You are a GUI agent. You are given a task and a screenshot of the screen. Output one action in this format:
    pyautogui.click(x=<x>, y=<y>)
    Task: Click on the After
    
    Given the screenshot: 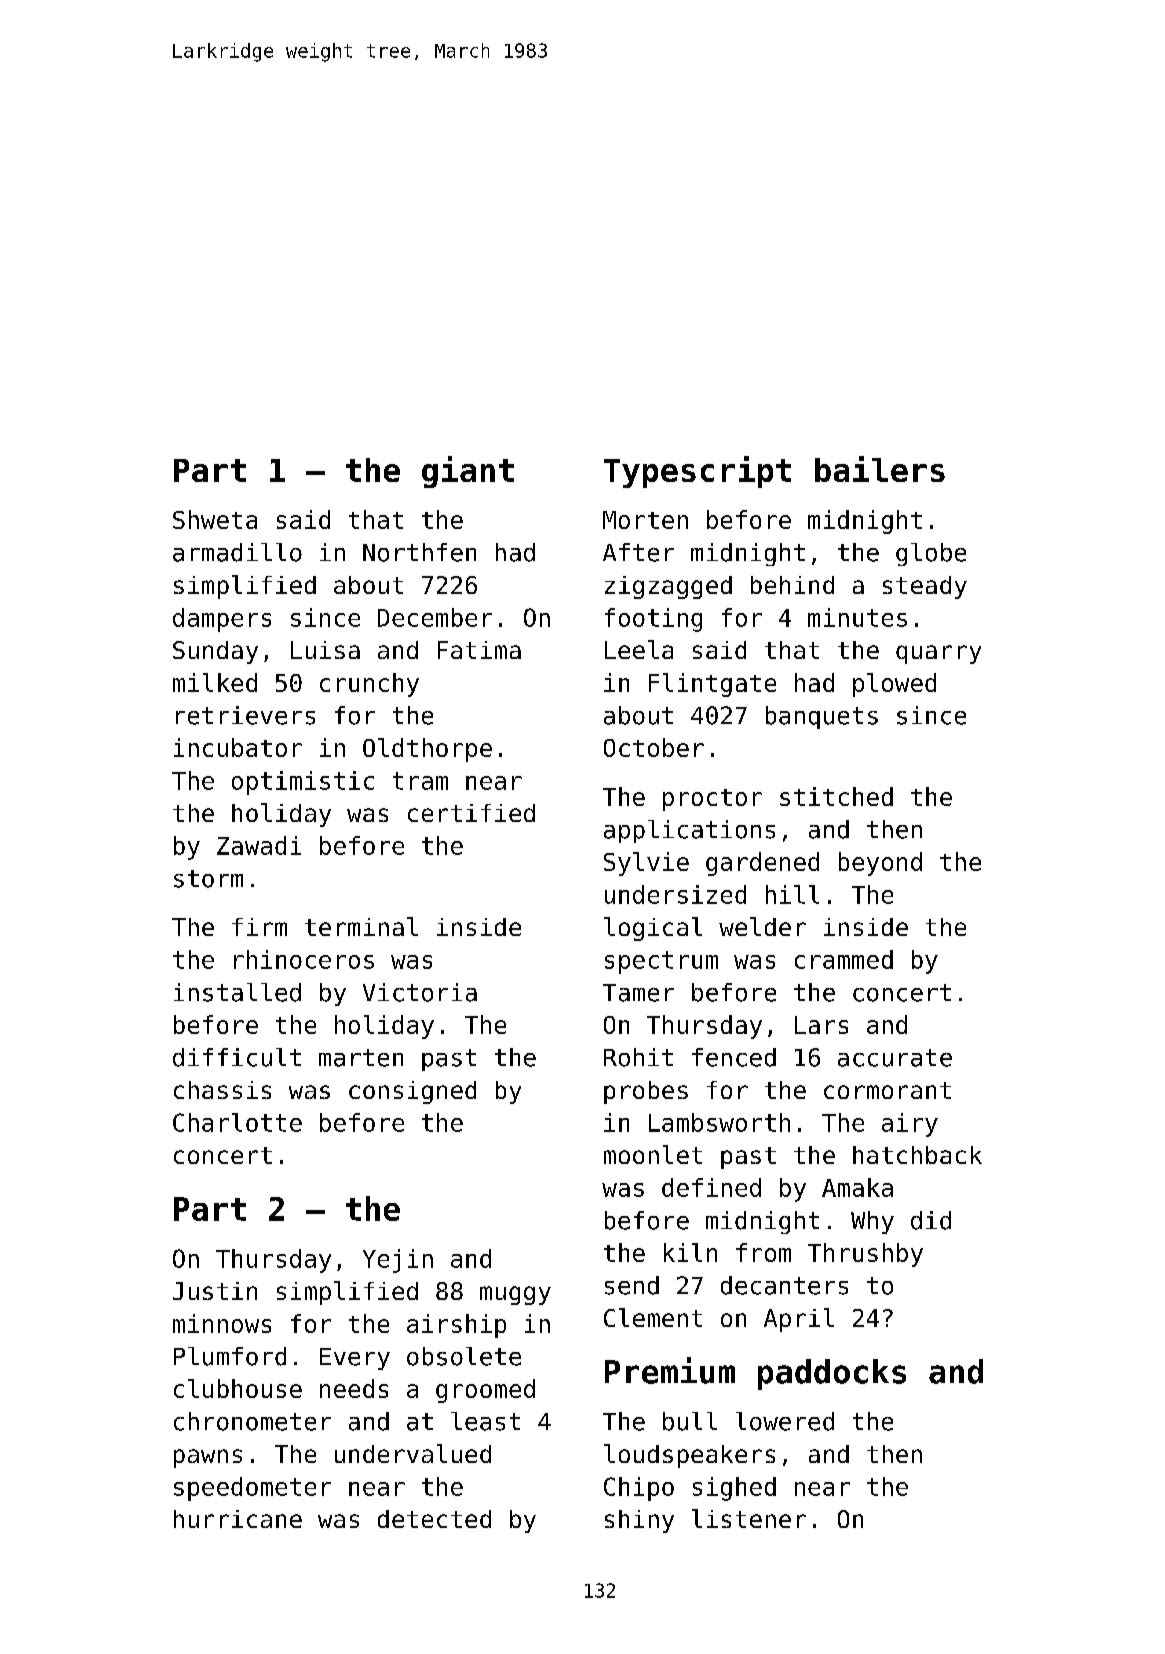 What is the action you would take?
    pyautogui.click(x=638, y=552)
